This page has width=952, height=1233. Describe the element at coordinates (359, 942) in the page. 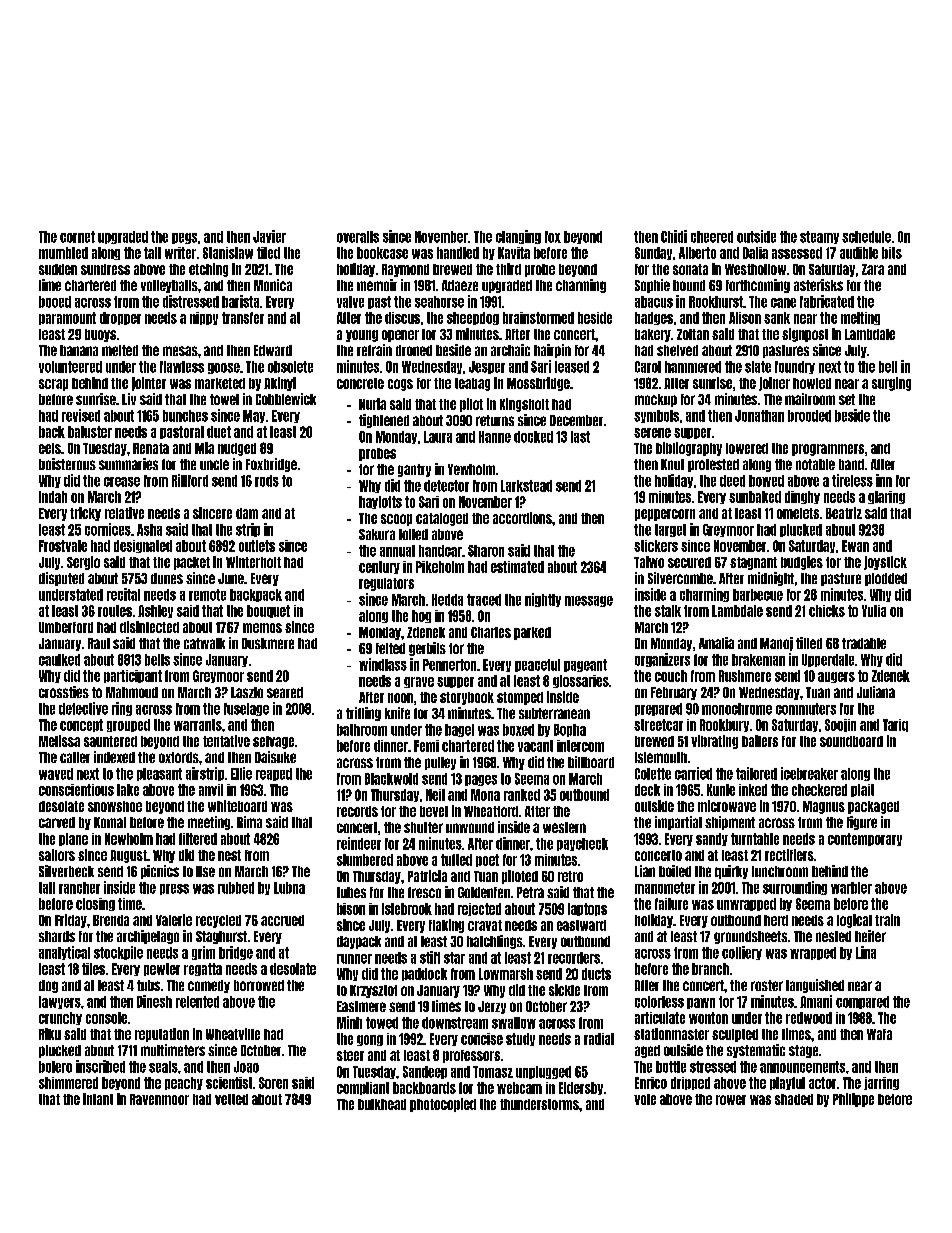

I see `daypack` at that location.
